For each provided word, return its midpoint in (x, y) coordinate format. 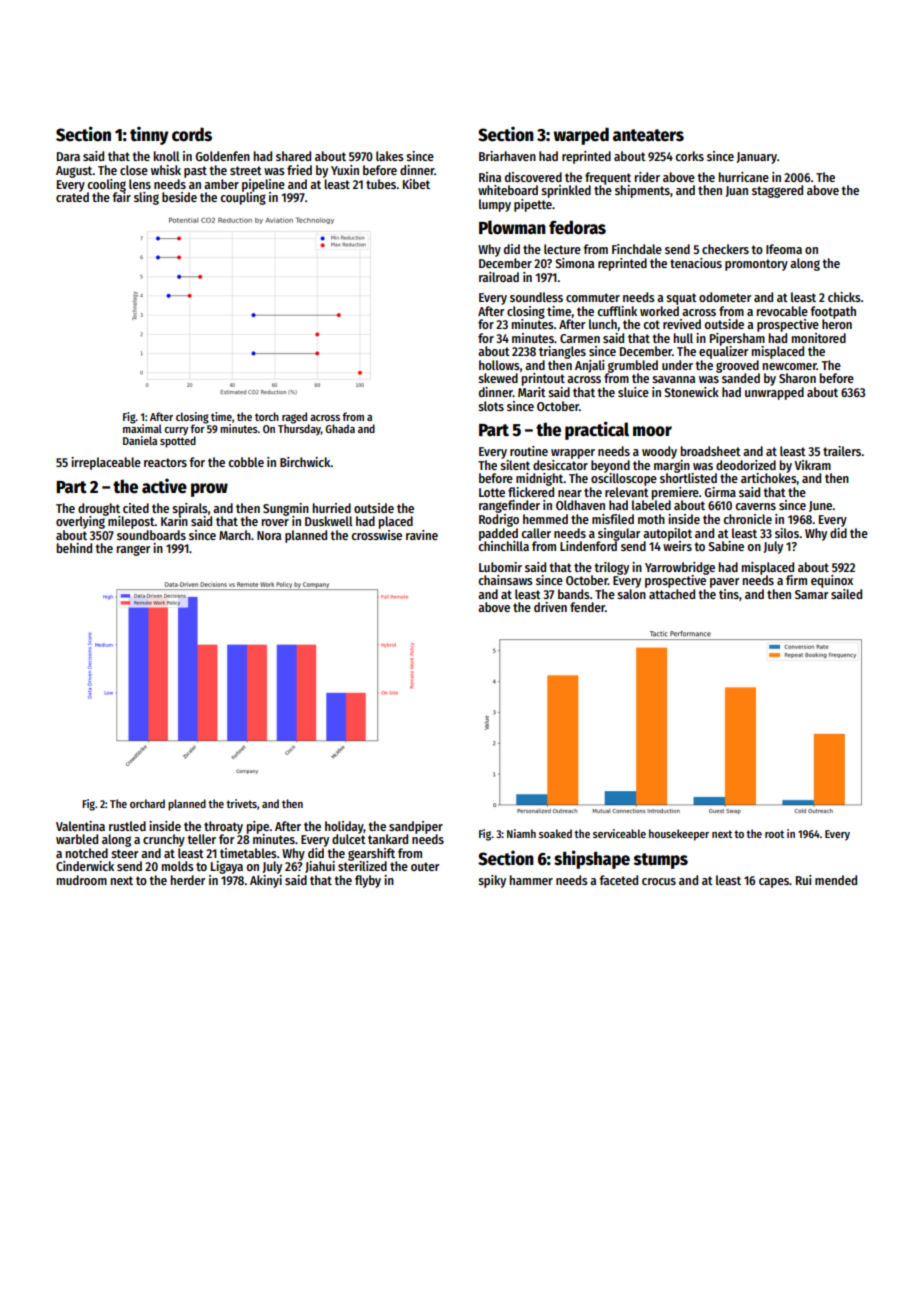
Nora (269, 535)
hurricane (744, 177)
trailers (842, 451)
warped (581, 136)
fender (587, 607)
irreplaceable (106, 463)
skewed (498, 378)
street (246, 170)
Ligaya (227, 867)
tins (729, 594)
